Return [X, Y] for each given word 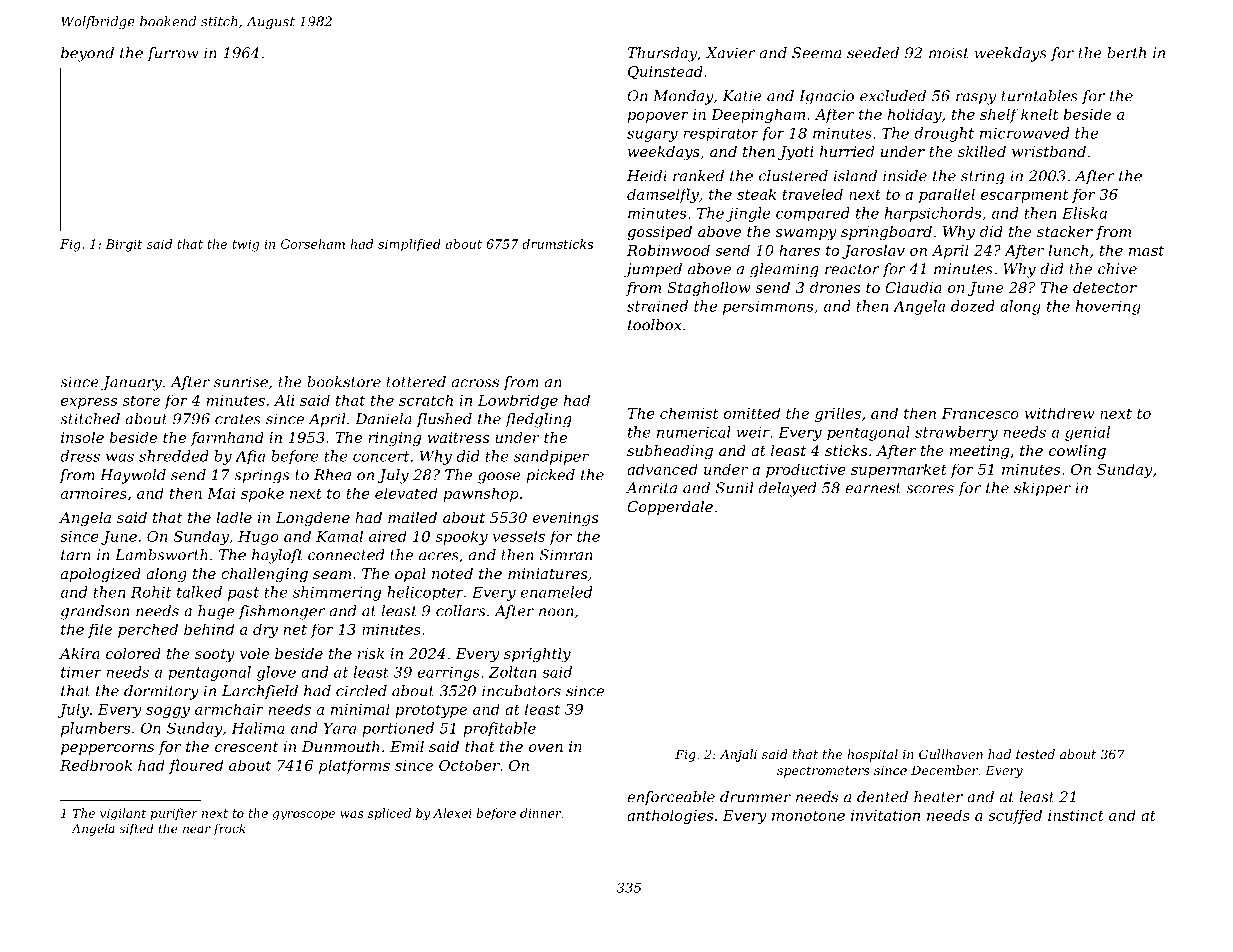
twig [245, 245]
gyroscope [303, 816]
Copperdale [670, 508]
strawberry [956, 433]
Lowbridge [518, 401]
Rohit [151, 592]
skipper [1042, 489]
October [469, 765]
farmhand [227, 439]
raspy [976, 99]
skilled [982, 151]
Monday [683, 97]
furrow [173, 54]
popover [658, 117]
